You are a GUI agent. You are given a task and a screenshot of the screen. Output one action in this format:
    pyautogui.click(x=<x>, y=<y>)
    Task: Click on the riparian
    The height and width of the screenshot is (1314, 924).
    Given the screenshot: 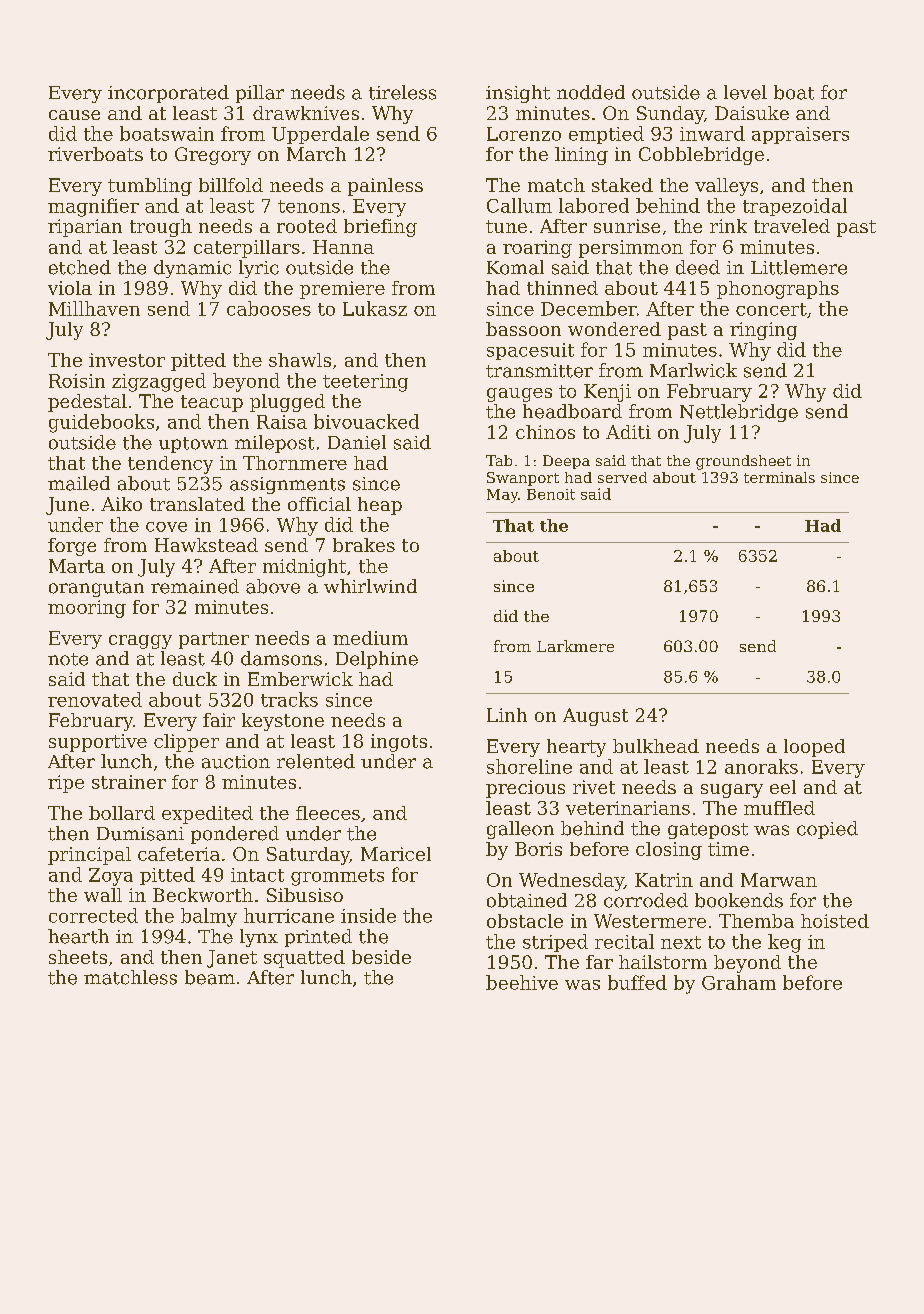 What is the action you would take?
    pyautogui.click(x=85, y=228)
